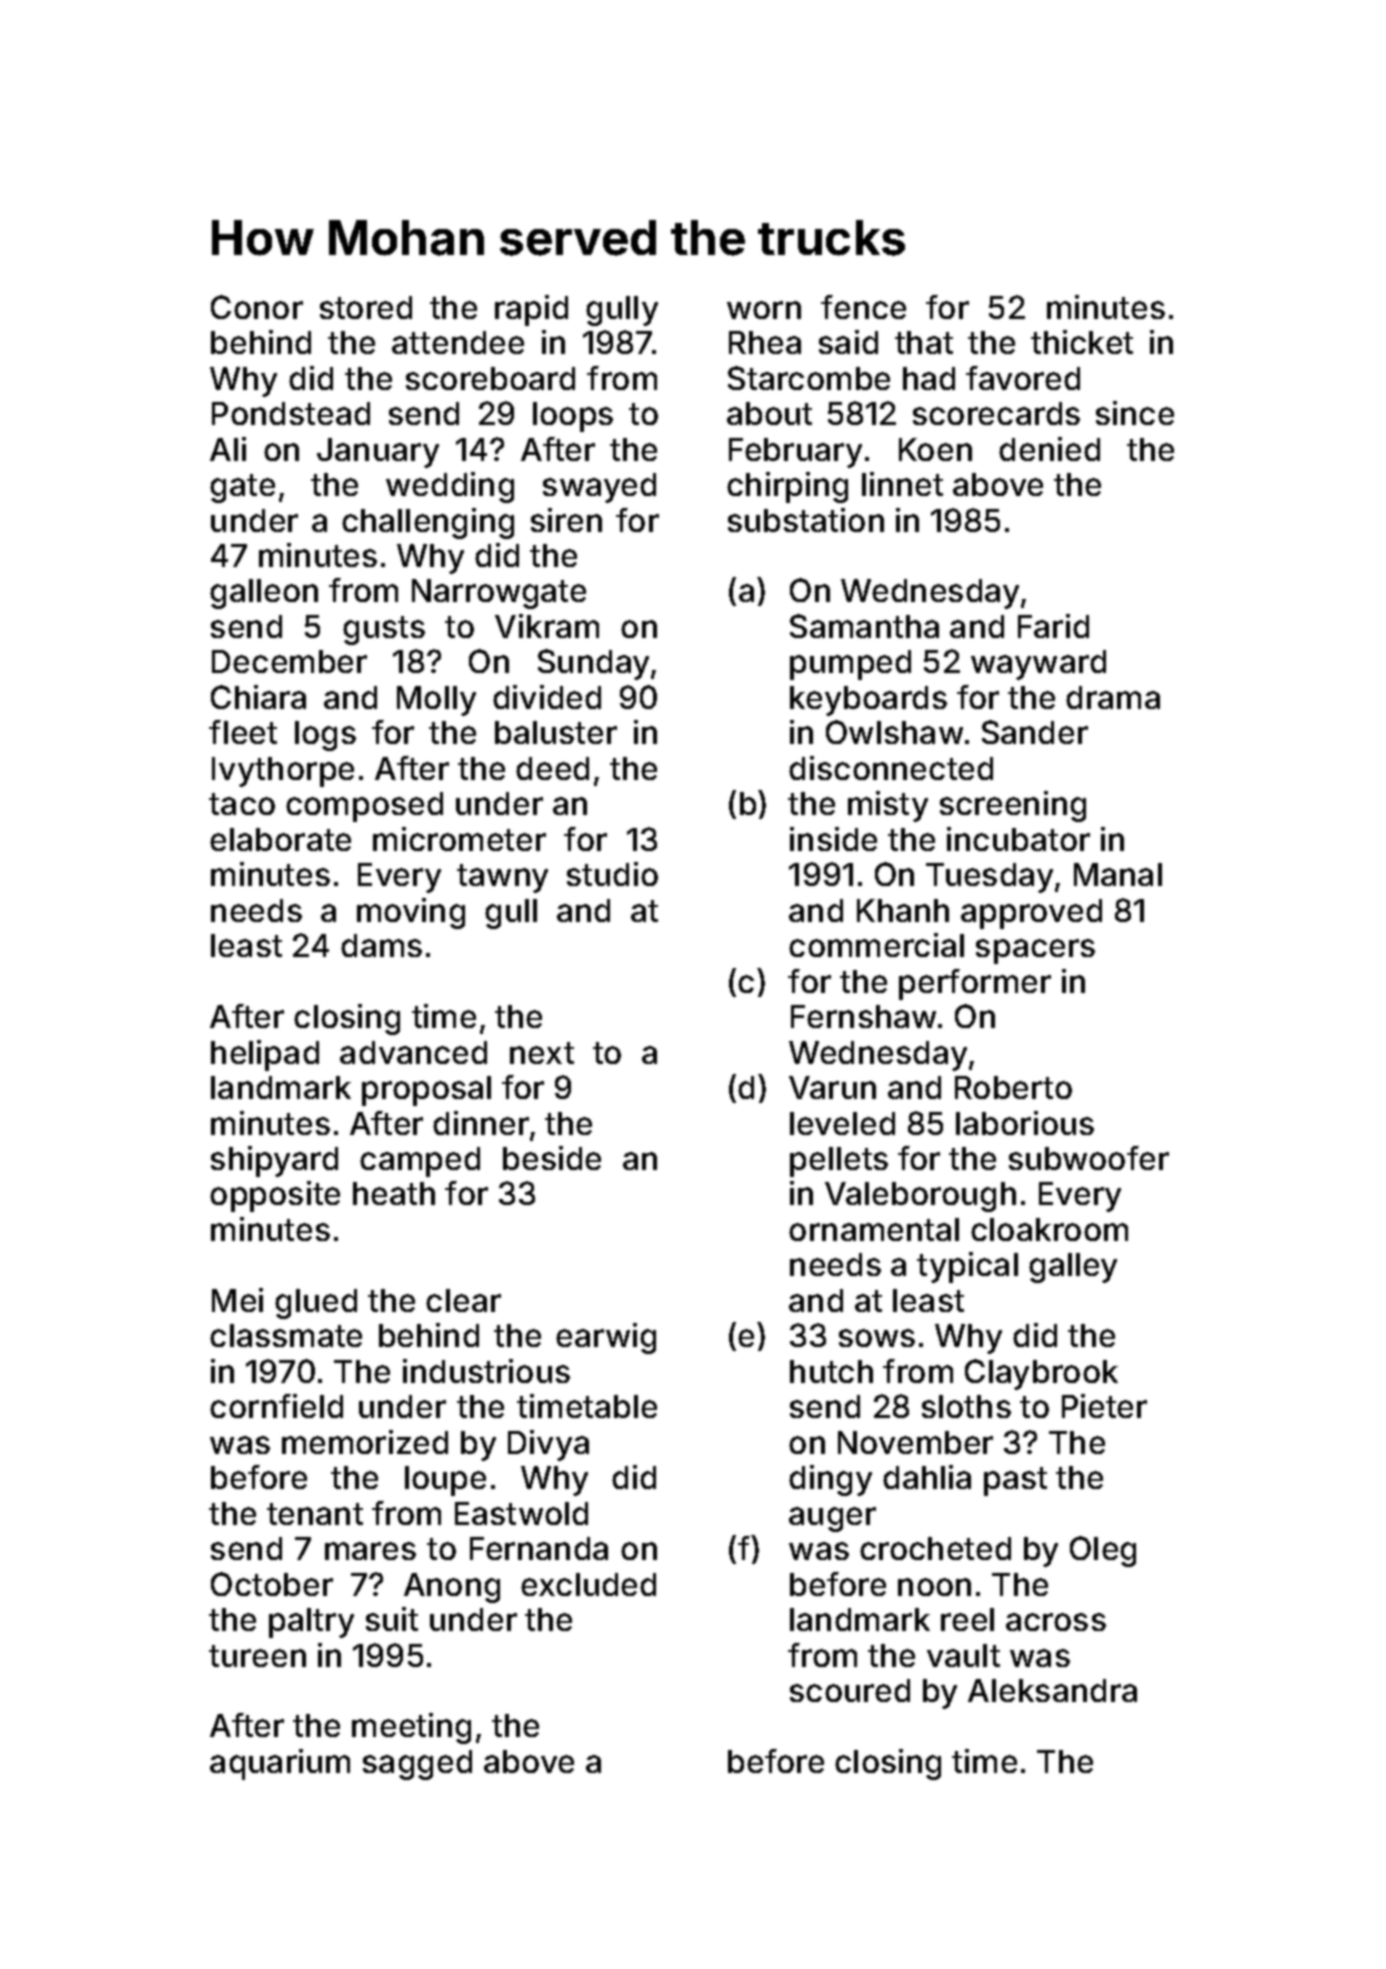  I want to click on worn, so click(764, 310).
